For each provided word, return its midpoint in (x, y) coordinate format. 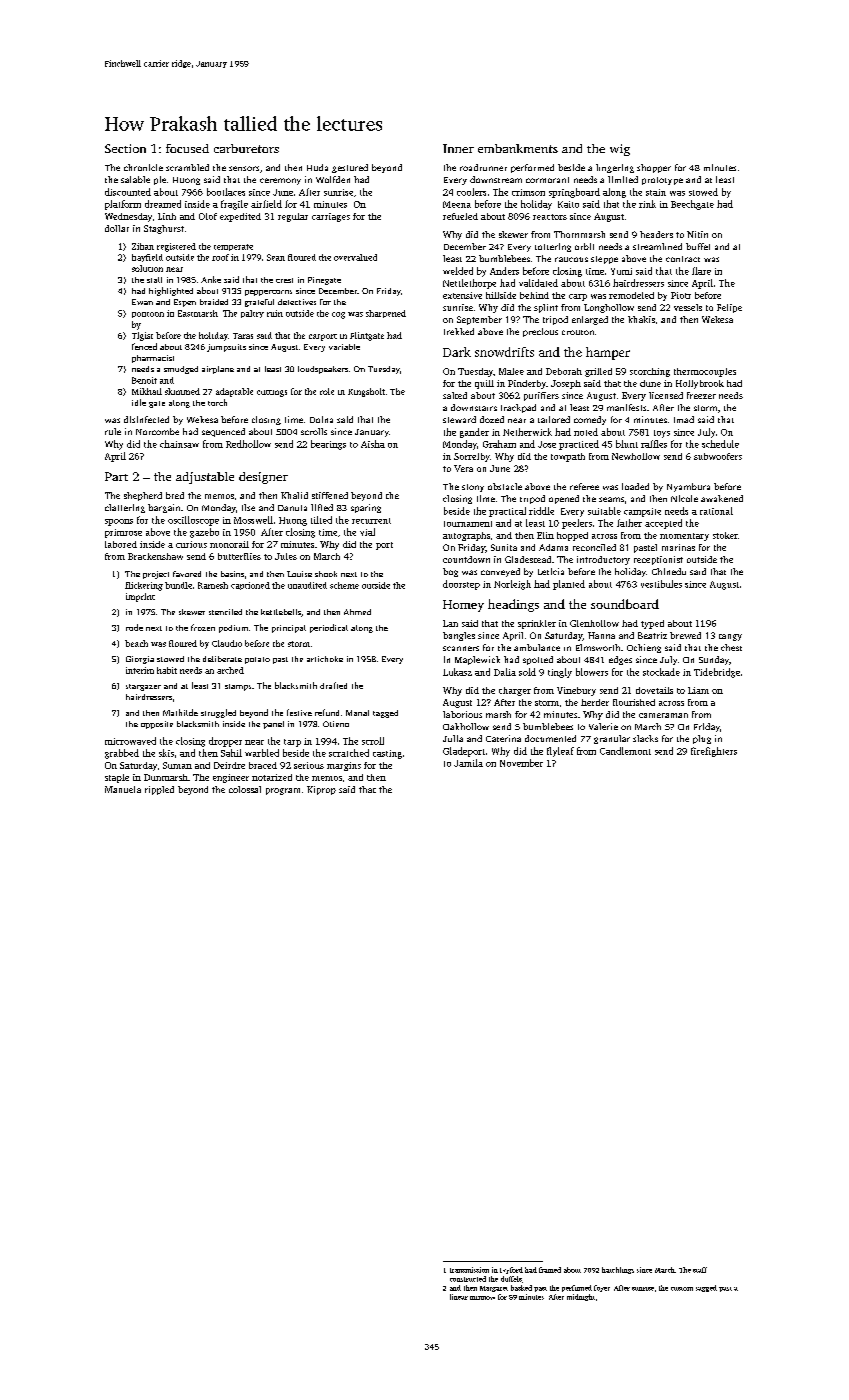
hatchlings (618, 1270)
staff (700, 1270)
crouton (578, 332)
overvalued (355, 257)
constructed (468, 1279)
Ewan (142, 302)
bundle (178, 585)
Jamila (468, 763)
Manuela (123, 789)
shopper (654, 168)
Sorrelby (472, 457)
